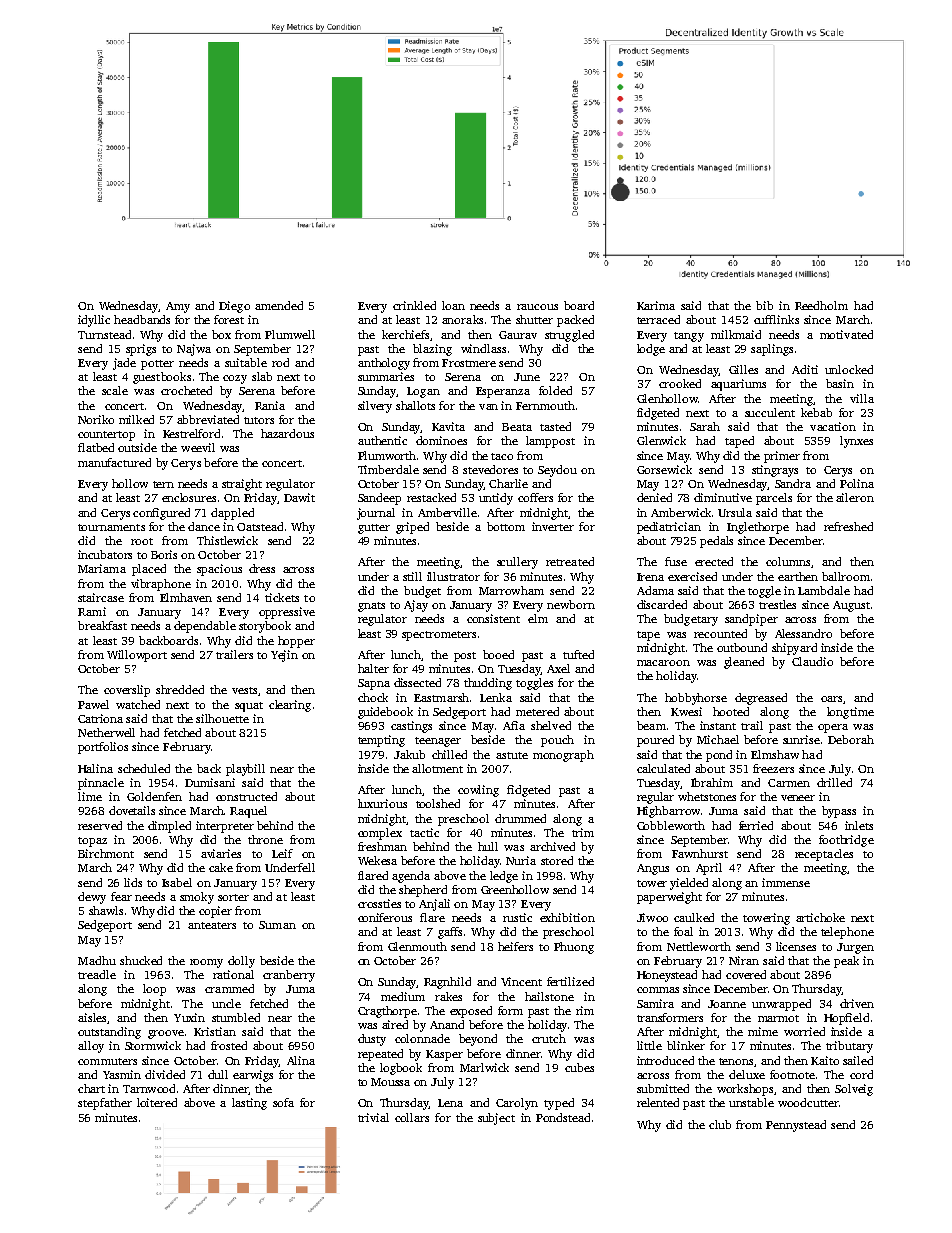  I want to click on griped, so click(412, 528).
